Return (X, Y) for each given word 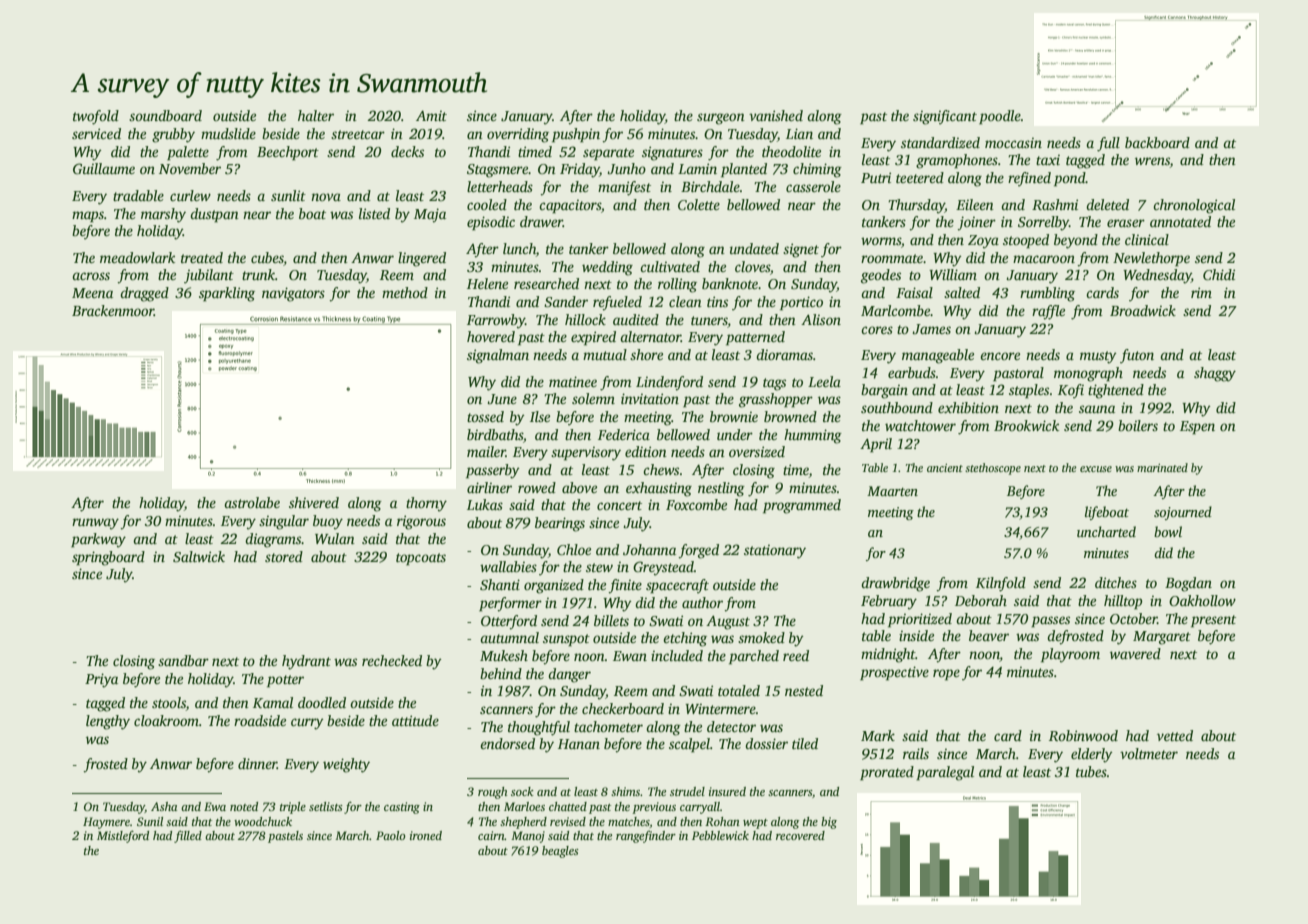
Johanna (649, 549)
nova (326, 197)
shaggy (1215, 374)
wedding (607, 268)
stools (169, 704)
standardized (940, 142)
